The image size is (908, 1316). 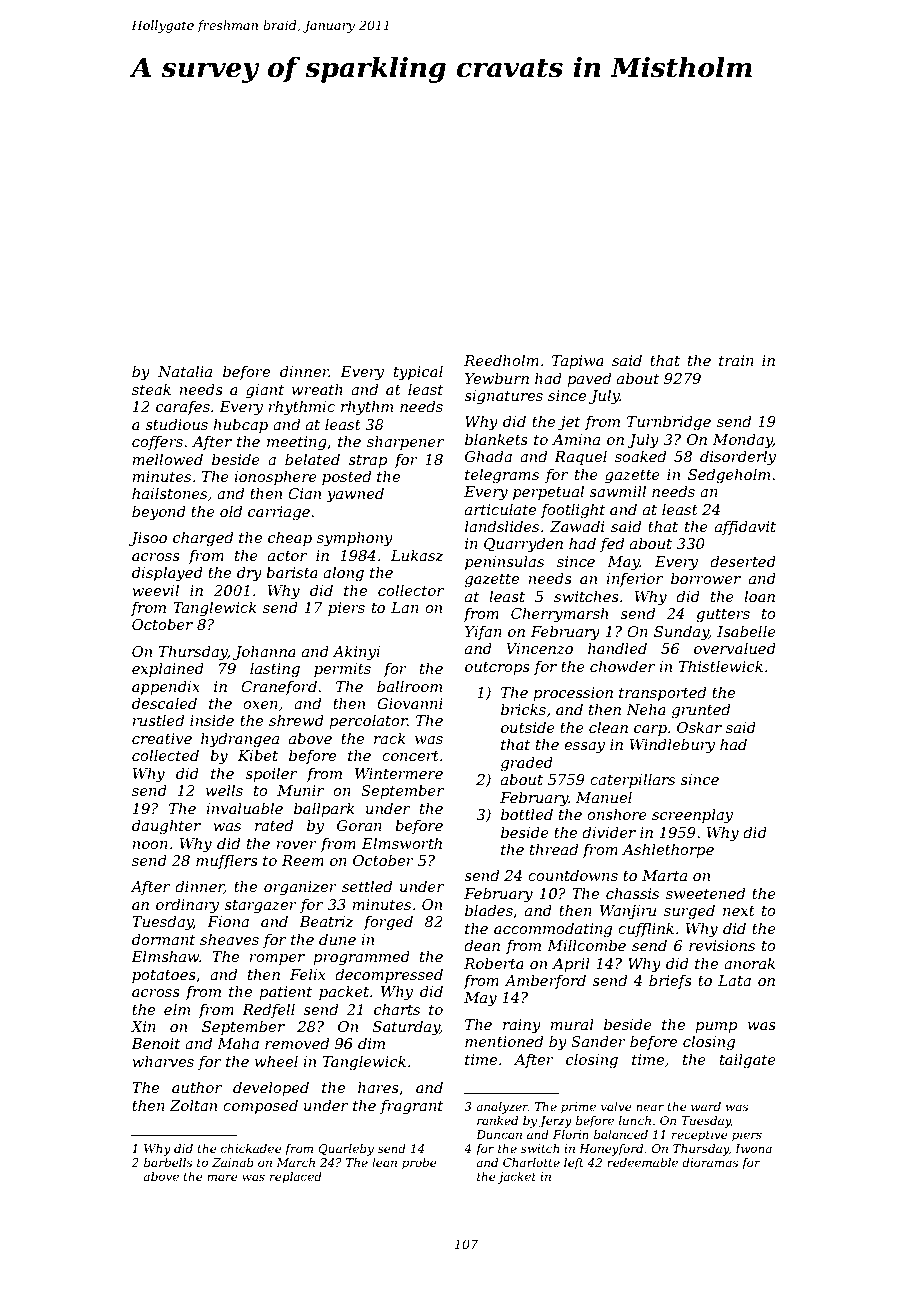 What do you see at coordinates (238, 1043) in the page?
I see `Maha` at bounding box center [238, 1043].
